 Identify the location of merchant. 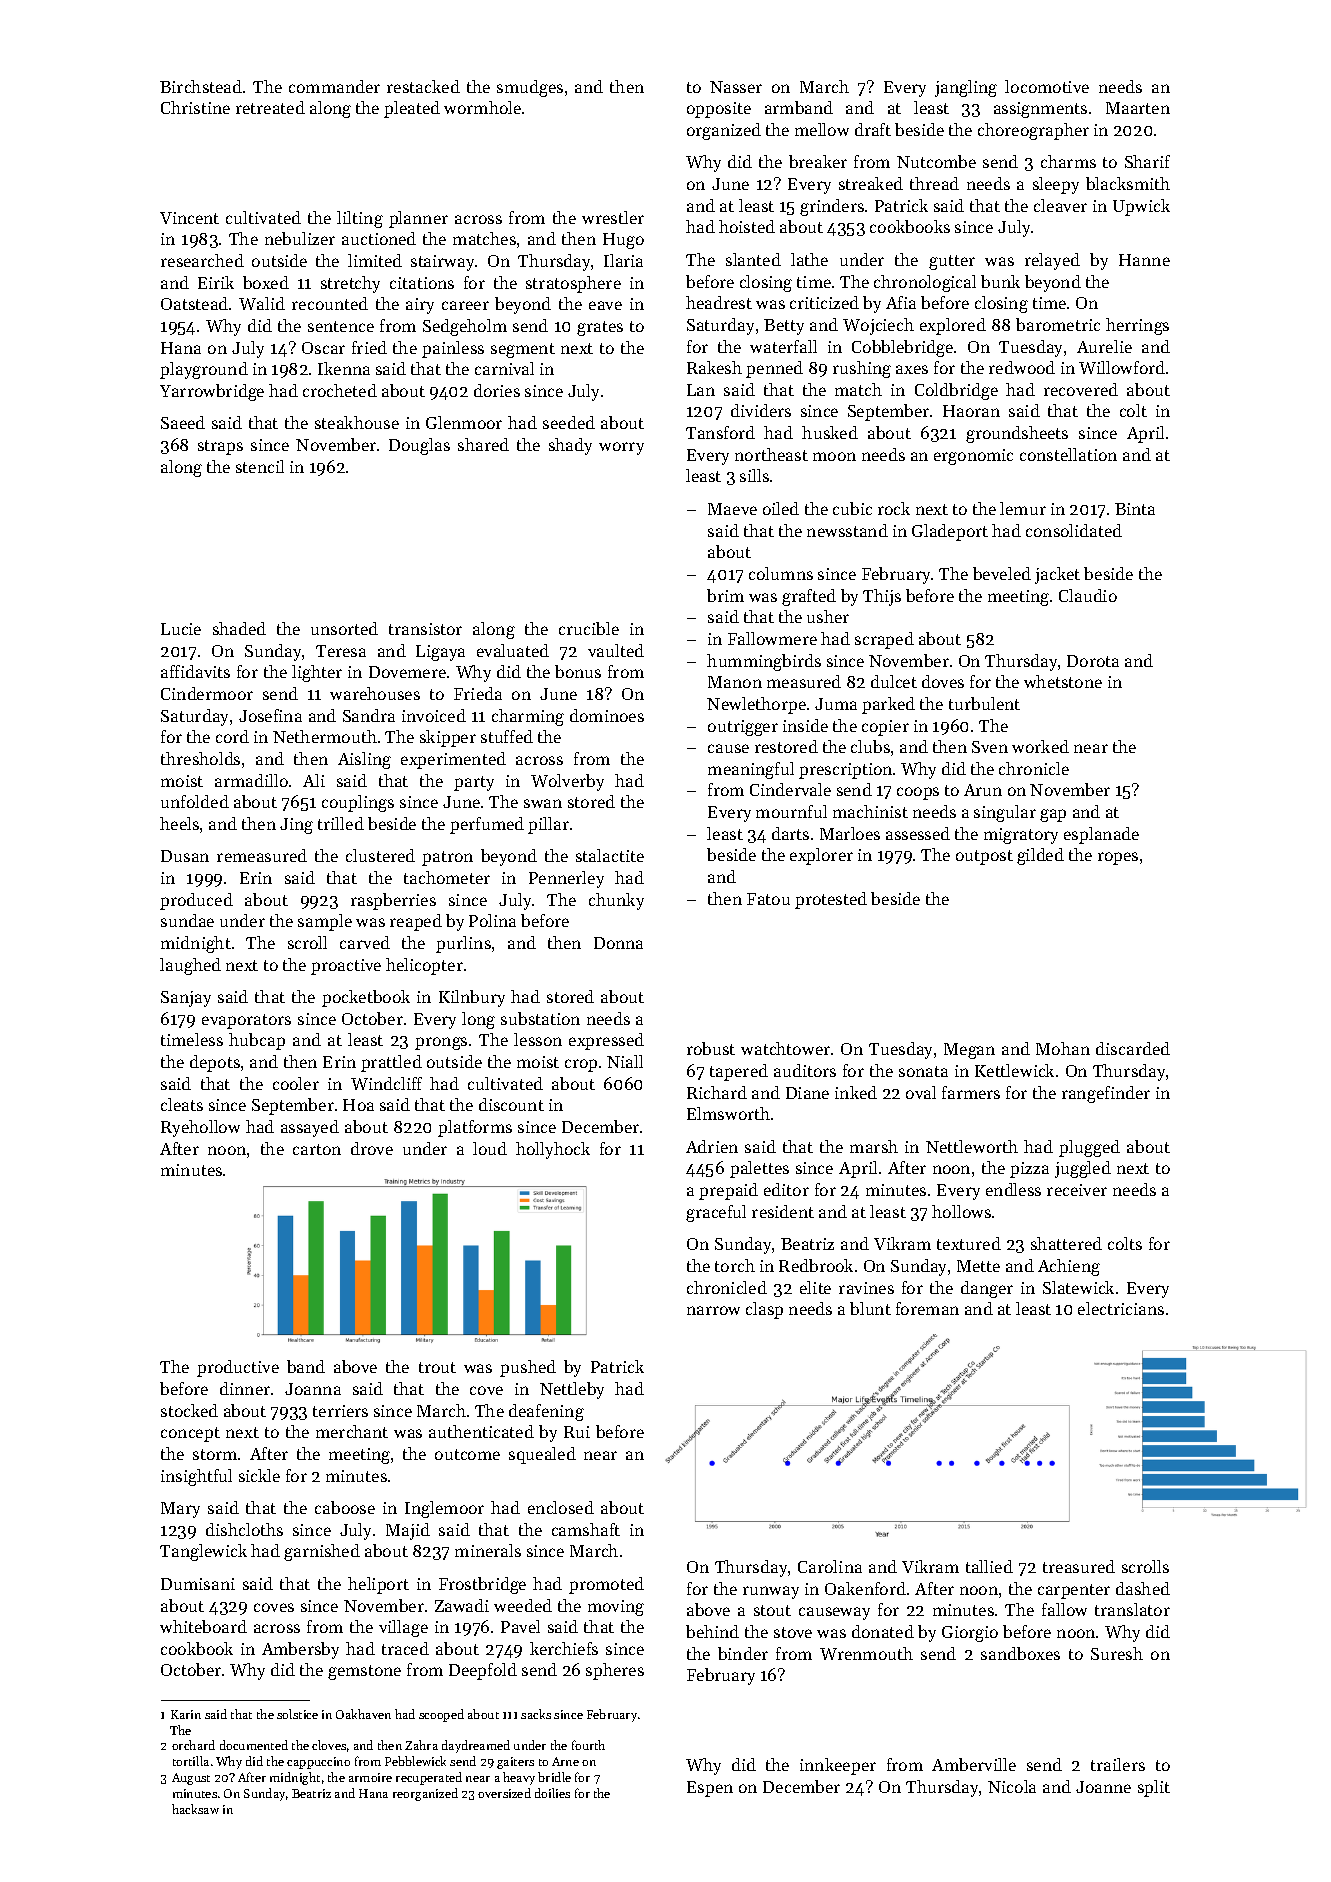
(352, 1431).
